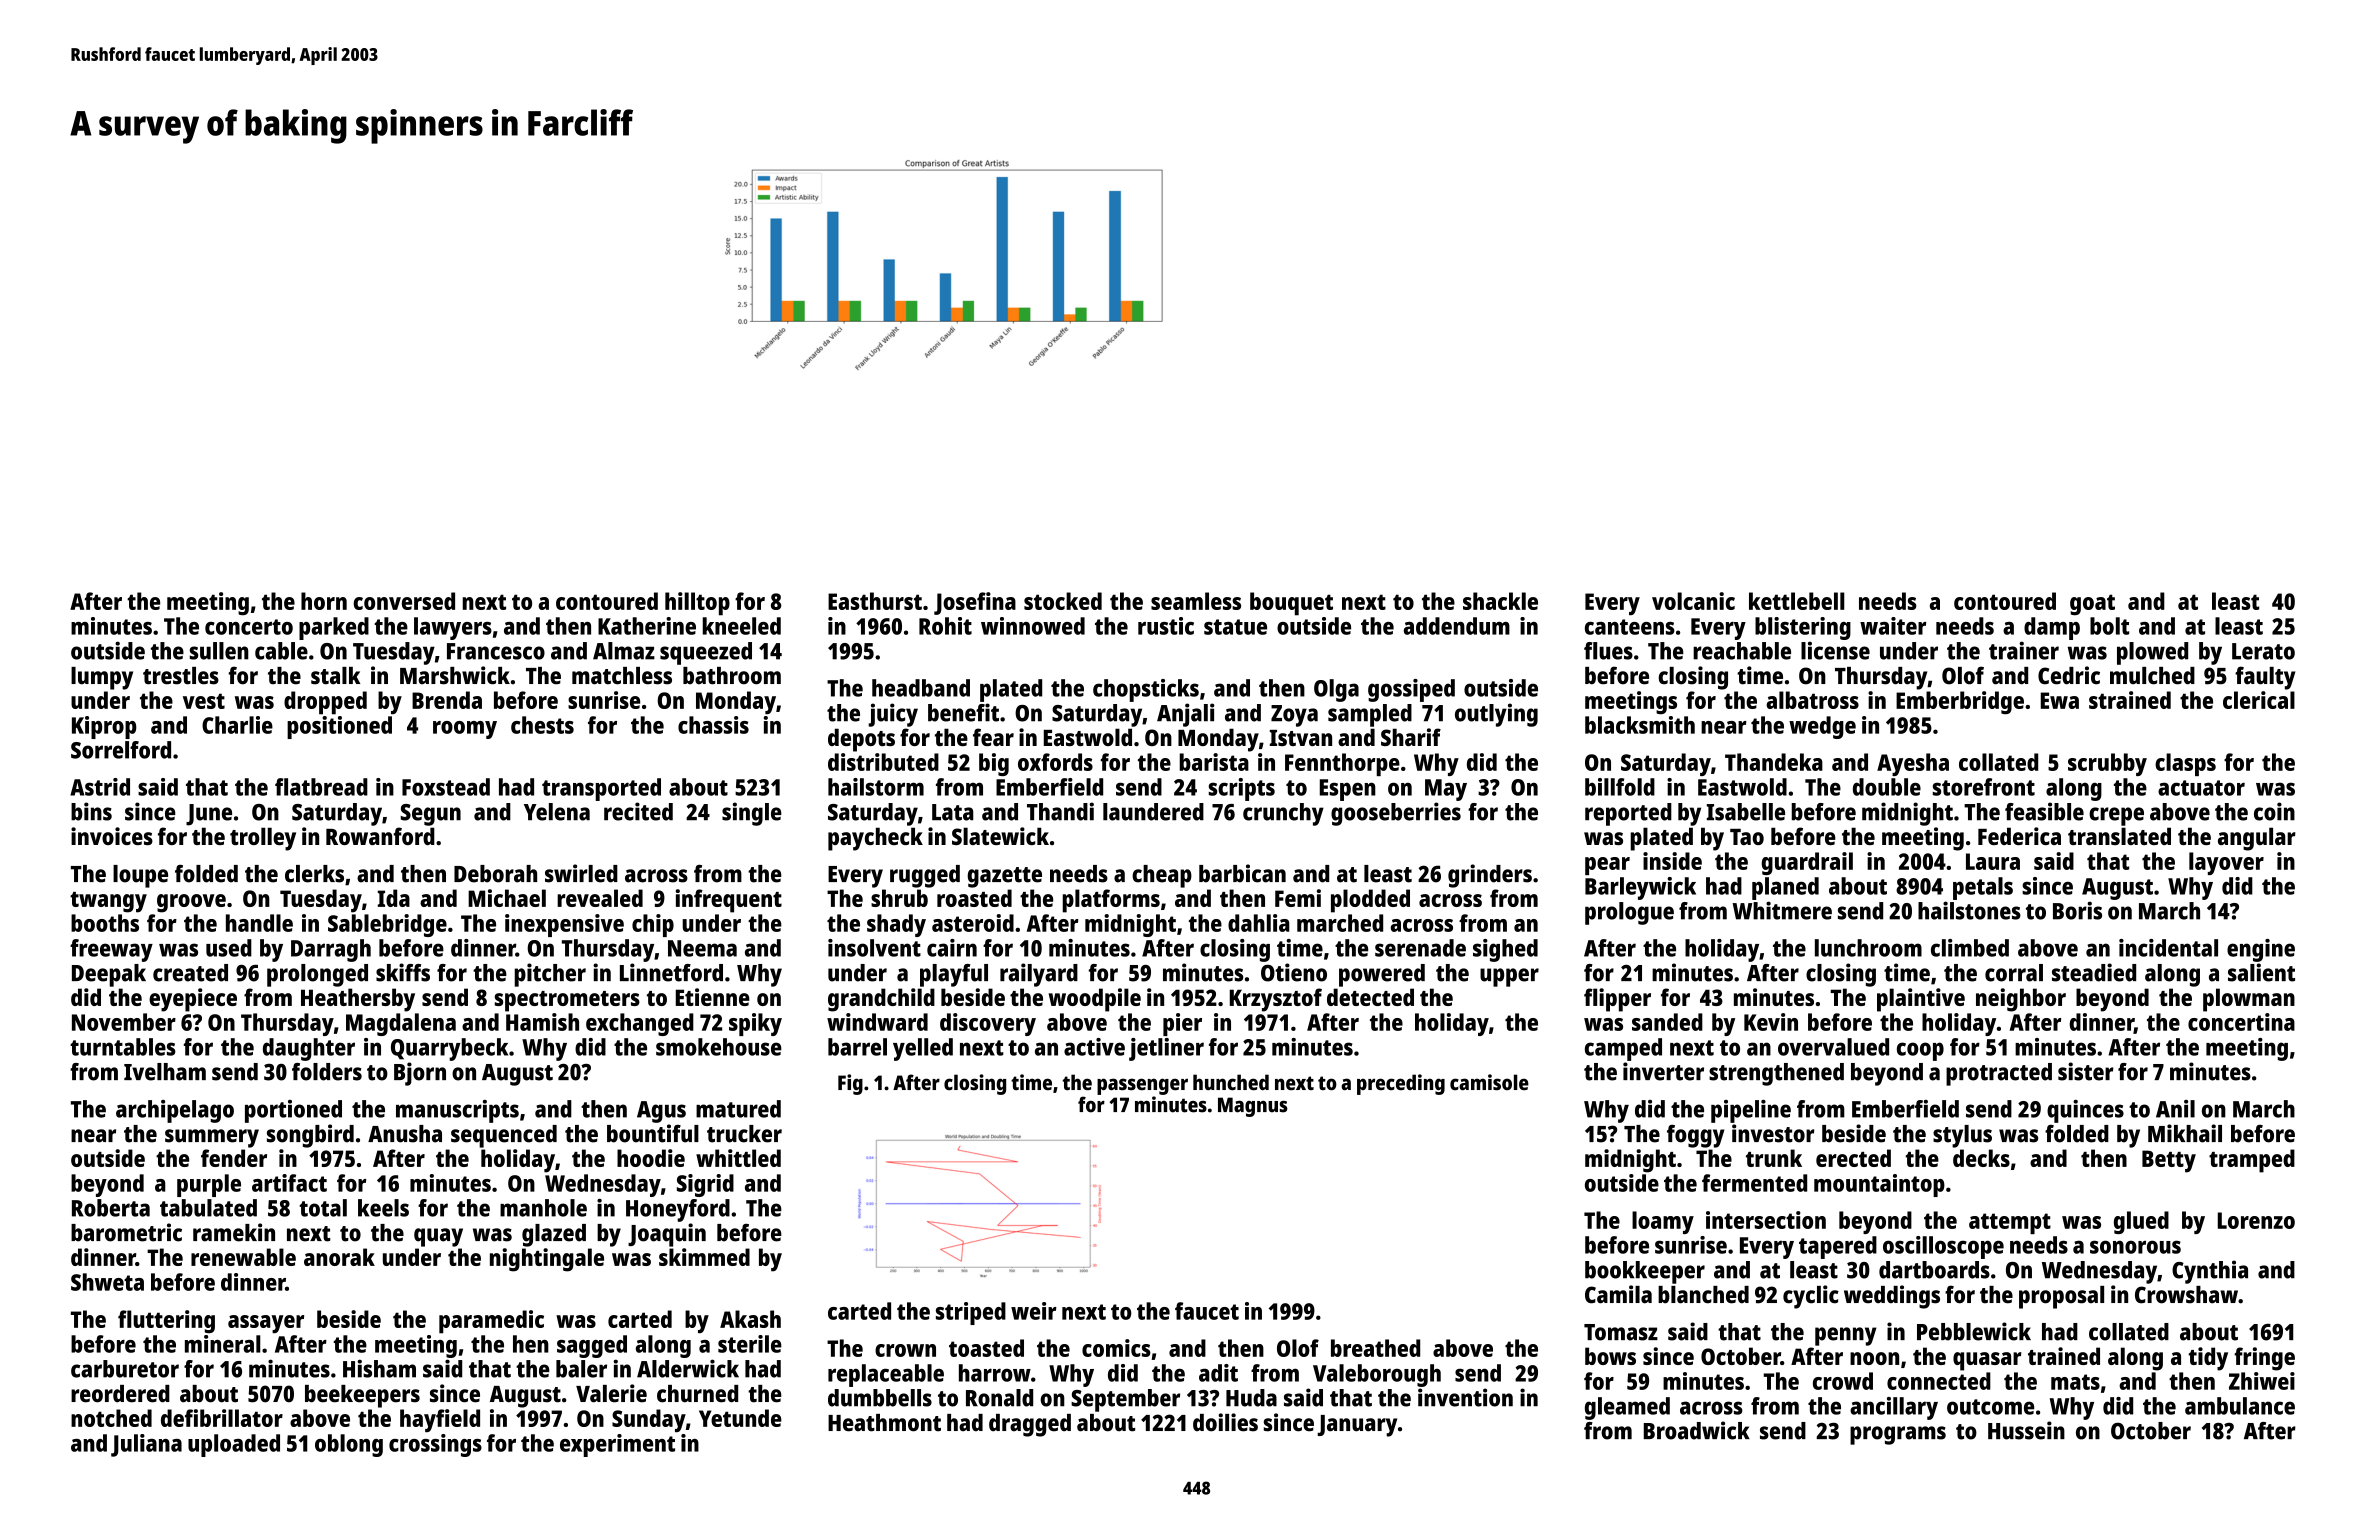 The width and height of the page is (2366, 1531). What do you see at coordinates (146, 1445) in the page?
I see `Juliana` at bounding box center [146, 1445].
